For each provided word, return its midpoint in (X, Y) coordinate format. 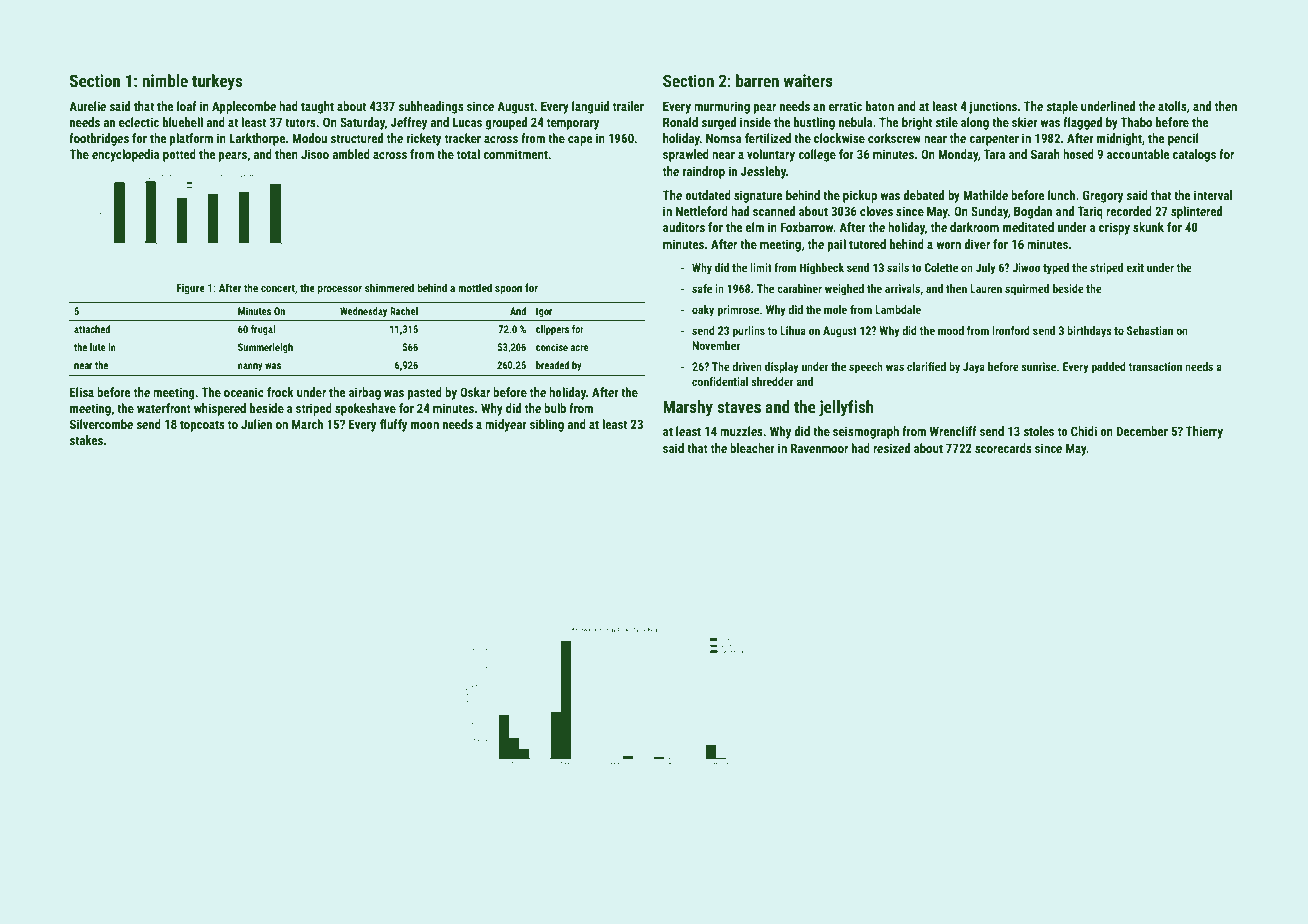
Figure (191, 289)
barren (757, 80)
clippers (552, 330)
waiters (808, 80)
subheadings (431, 107)
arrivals (903, 289)
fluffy (393, 425)
